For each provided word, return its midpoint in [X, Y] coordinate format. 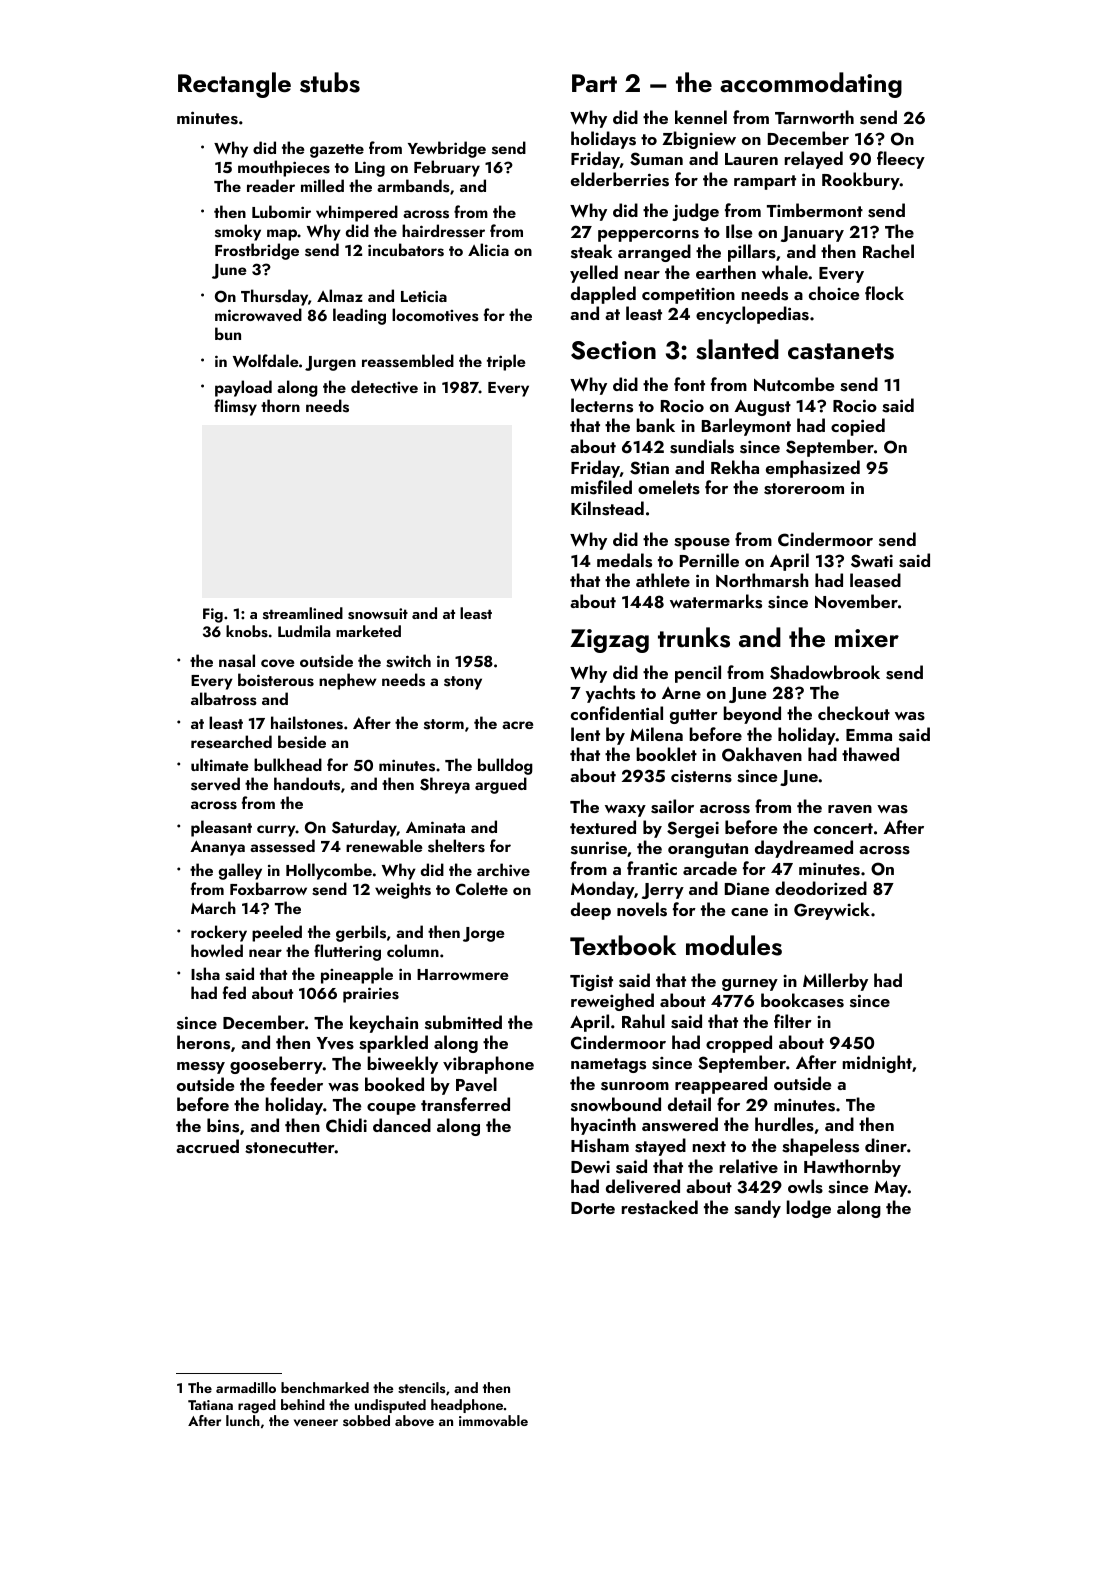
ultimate [219, 764]
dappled [603, 295]
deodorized [821, 888]
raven [850, 809]
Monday [602, 890]
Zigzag [610, 641]
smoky [238, 232]
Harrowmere [462, 974]
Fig [213, 615]
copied [858, 427]
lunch [243, 1420]
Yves [335, 1043]
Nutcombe [794, 384]
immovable [493, 1421]
